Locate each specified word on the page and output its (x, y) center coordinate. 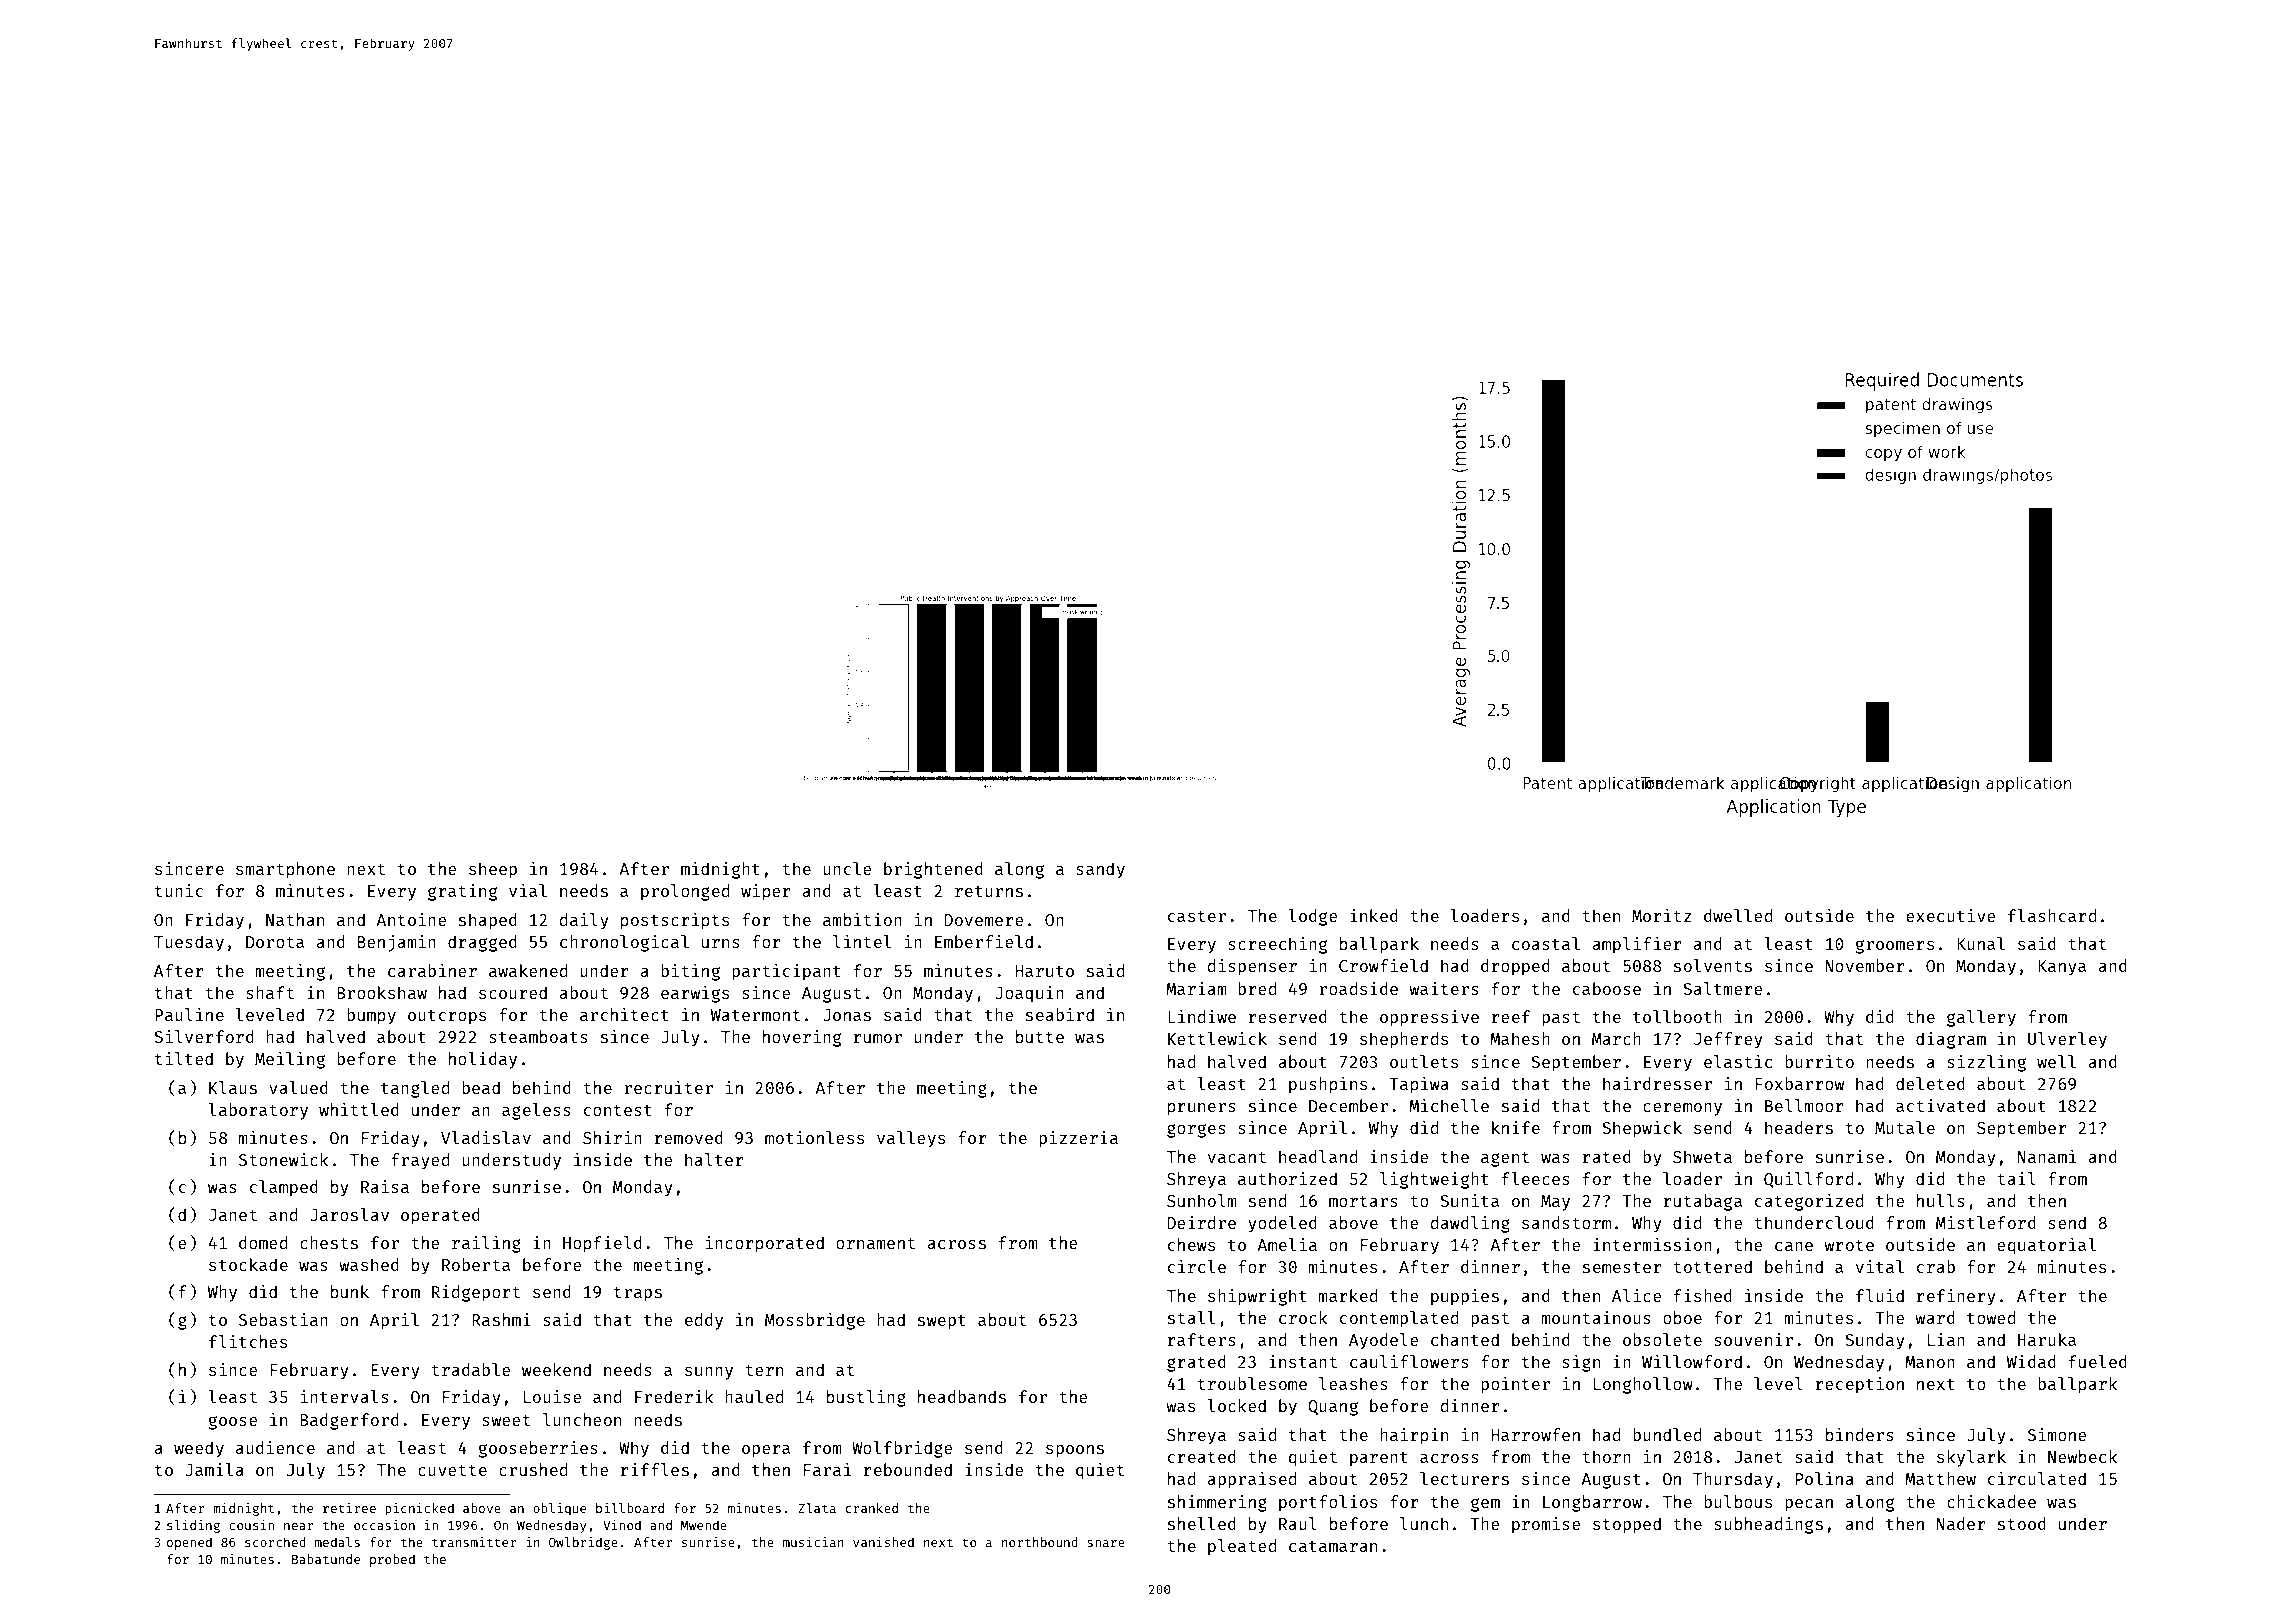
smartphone (285, 870)
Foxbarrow (1799, 1083)
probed (392, 1560)
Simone (2057, 1434)
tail (2016, 1178)
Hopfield (602, 1244)
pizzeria (1078, 1139)
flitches (248, 1341)
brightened (933, 870)
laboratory (258, 1111)
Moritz (1661, 915)
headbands (962, 1396)
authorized (1287, 1178)
